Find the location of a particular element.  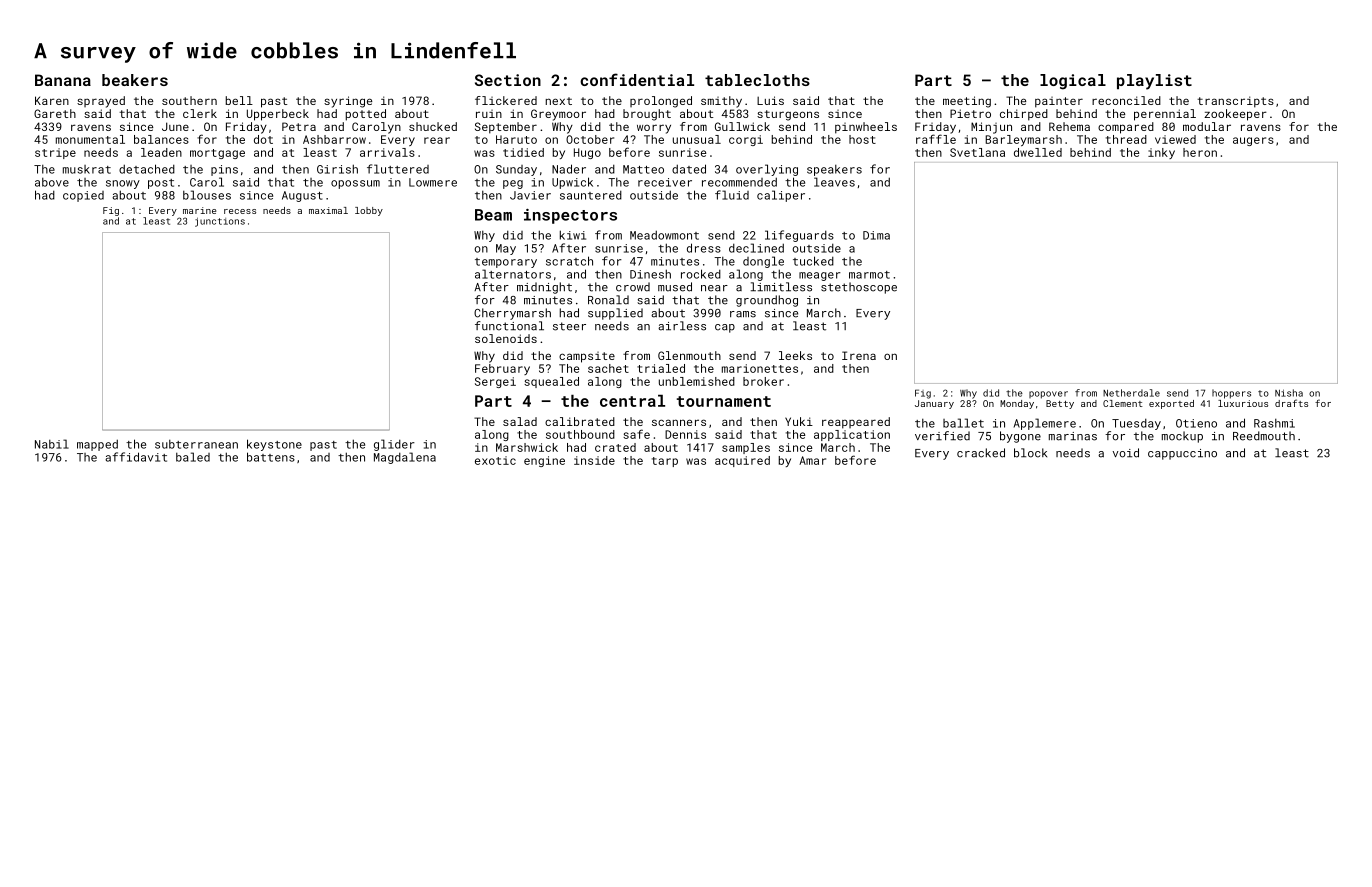

beakers is located at coordinates (135, 80).
